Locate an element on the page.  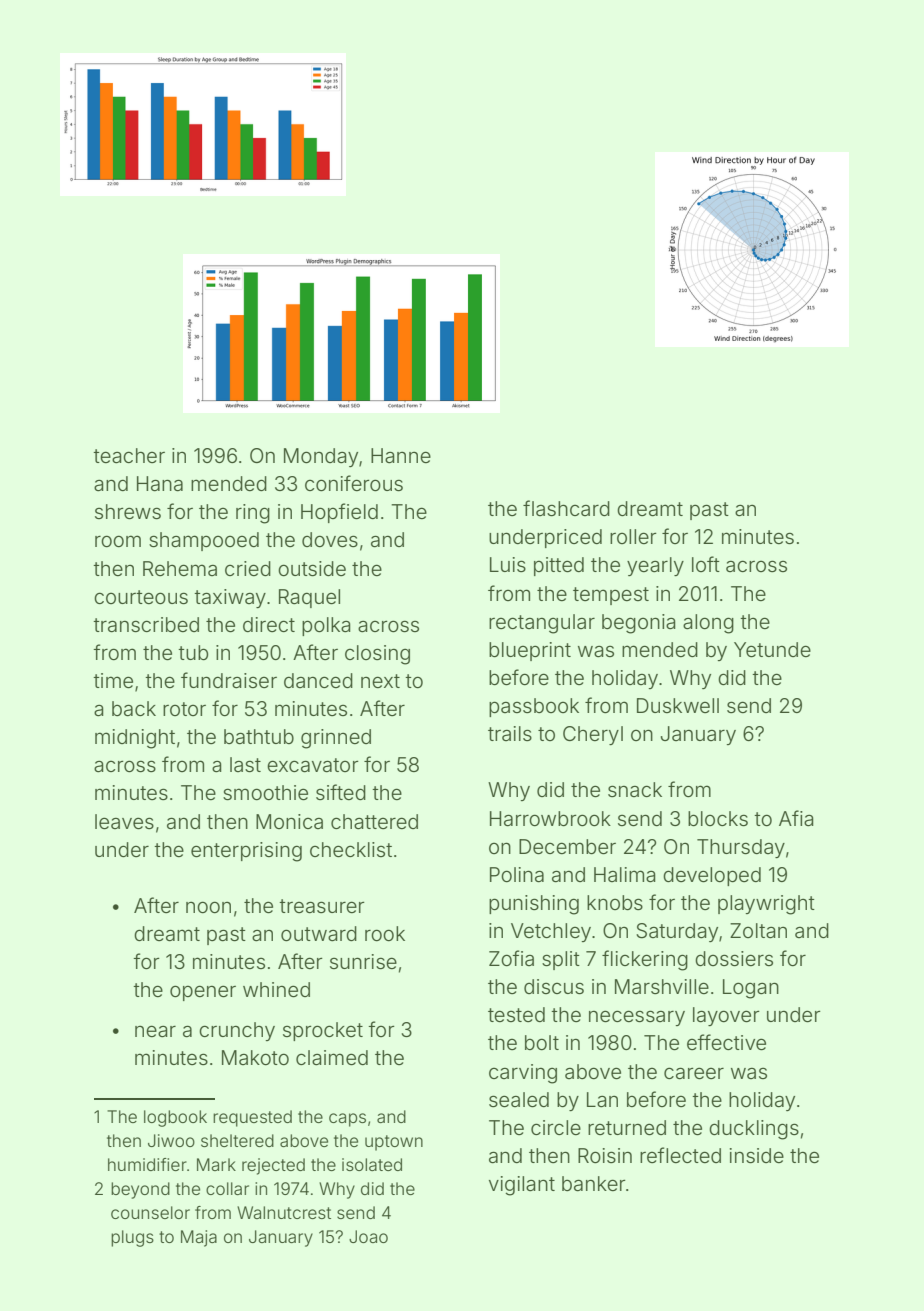
flashcard is located at coordinates (566, 508).
